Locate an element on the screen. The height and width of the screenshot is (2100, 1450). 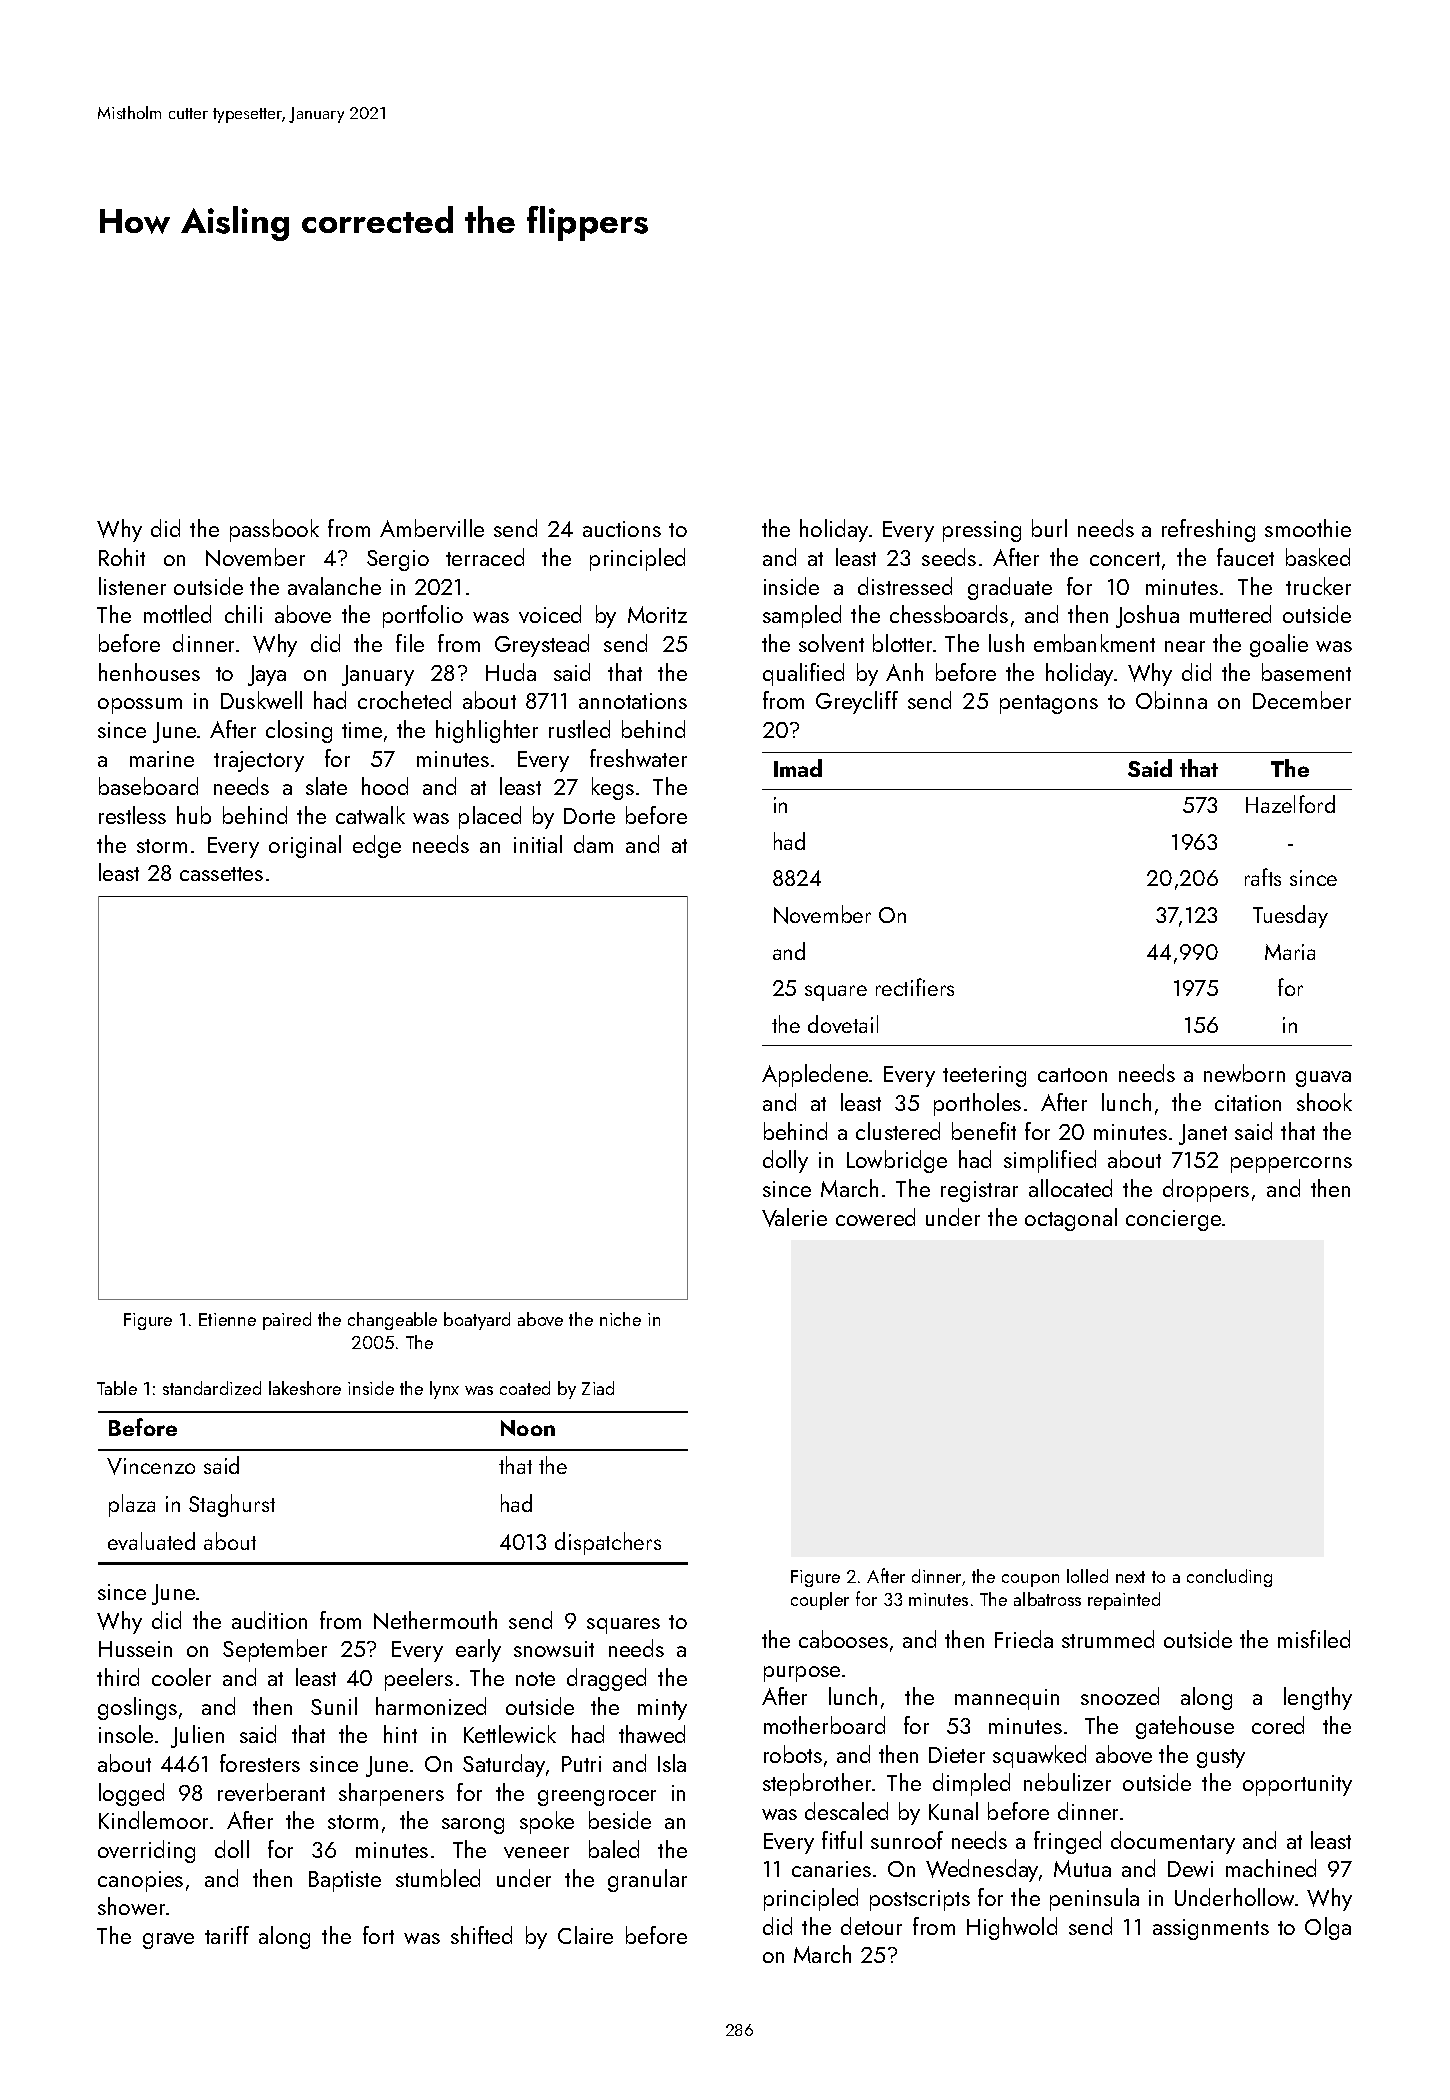
sampled is located at coordinates (802, 616).
